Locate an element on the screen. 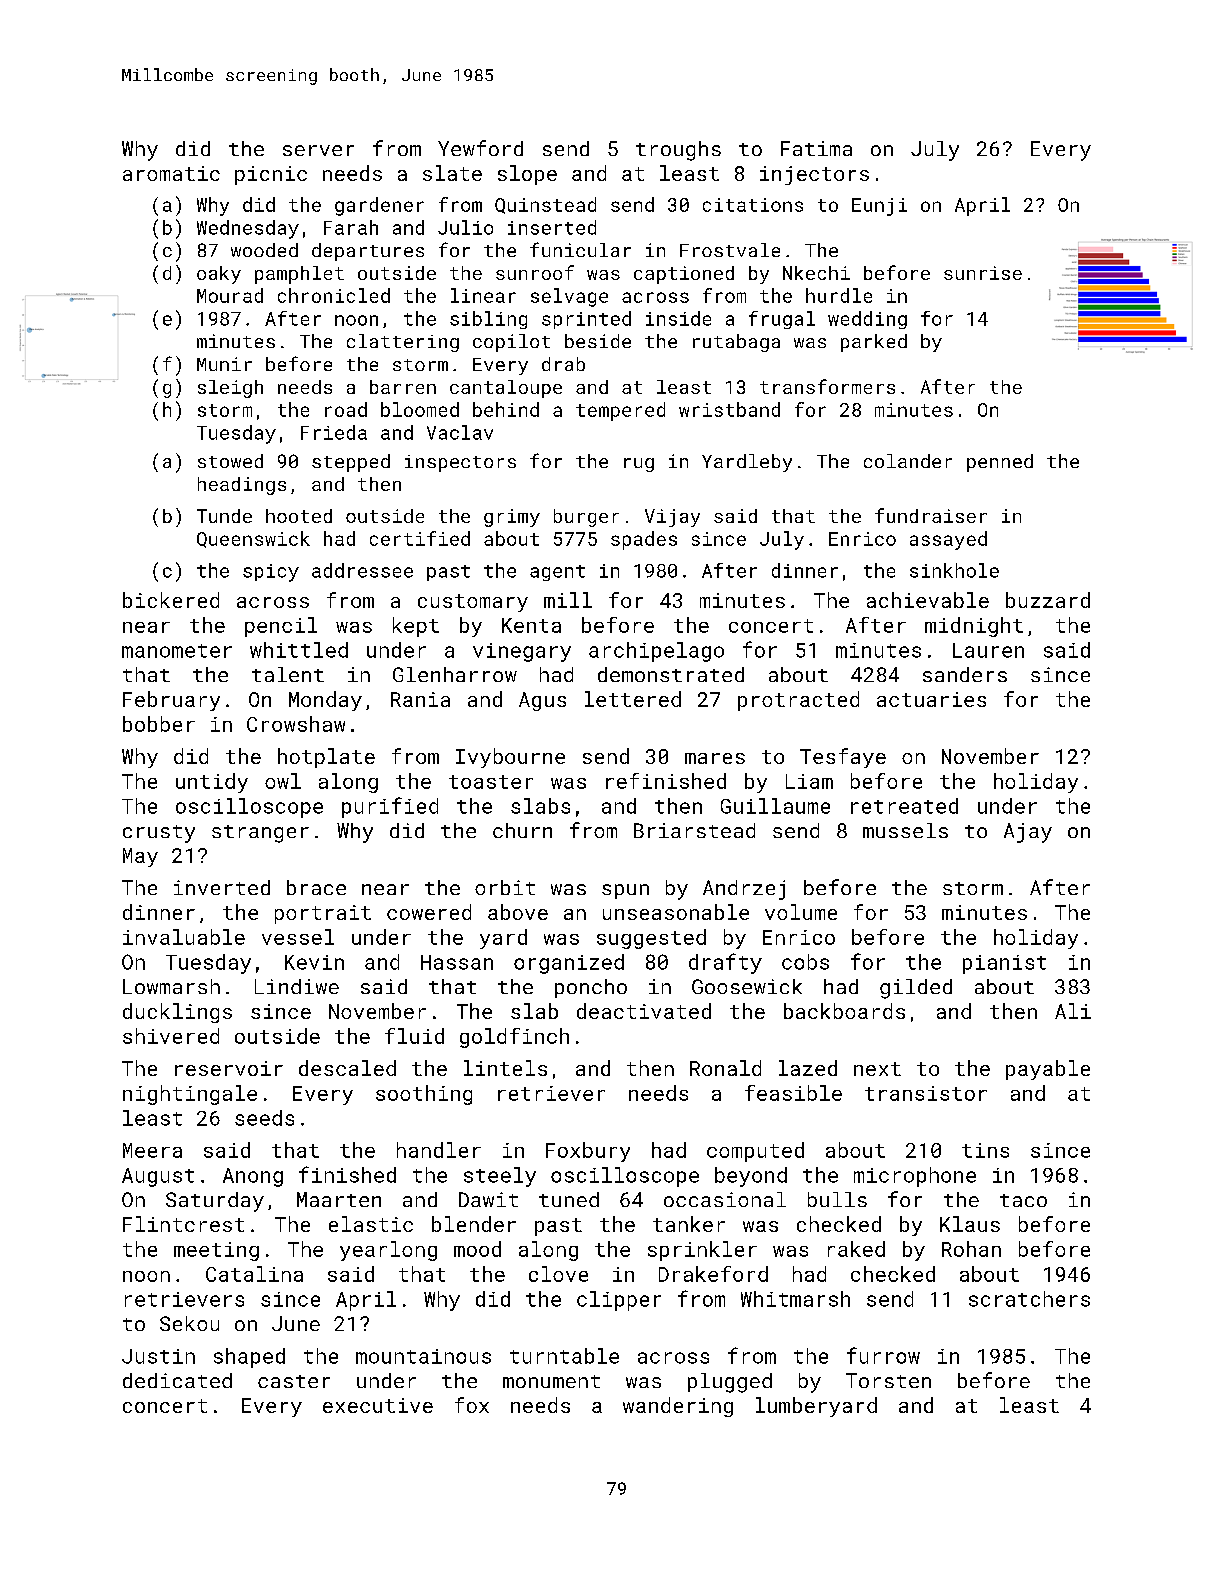 The width and height of the screenshot is (1213, 1570). executive is located at coordinates (378, 1405).
